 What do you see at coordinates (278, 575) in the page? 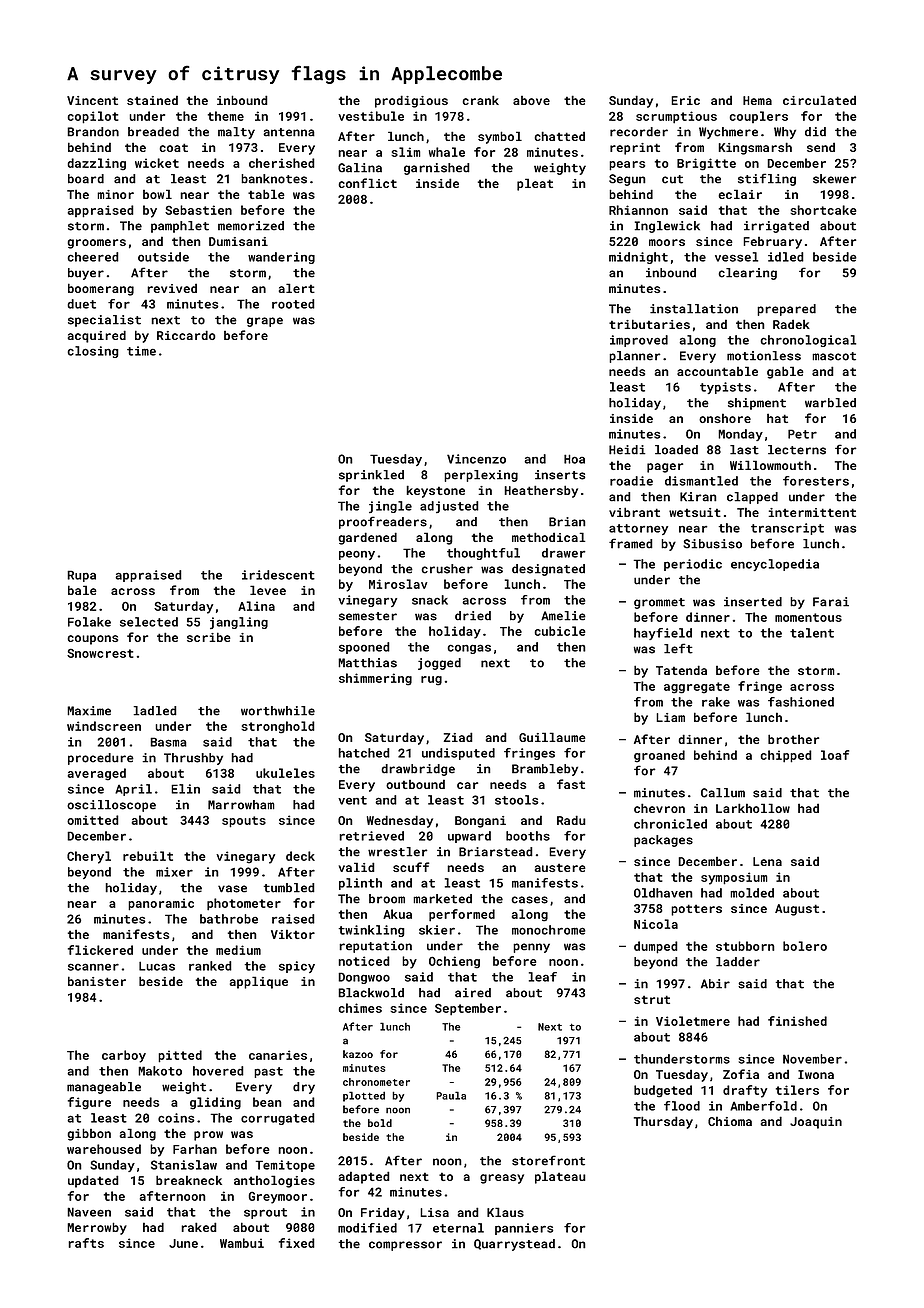
I see `iridescent` at bounding box center [278, 575].
